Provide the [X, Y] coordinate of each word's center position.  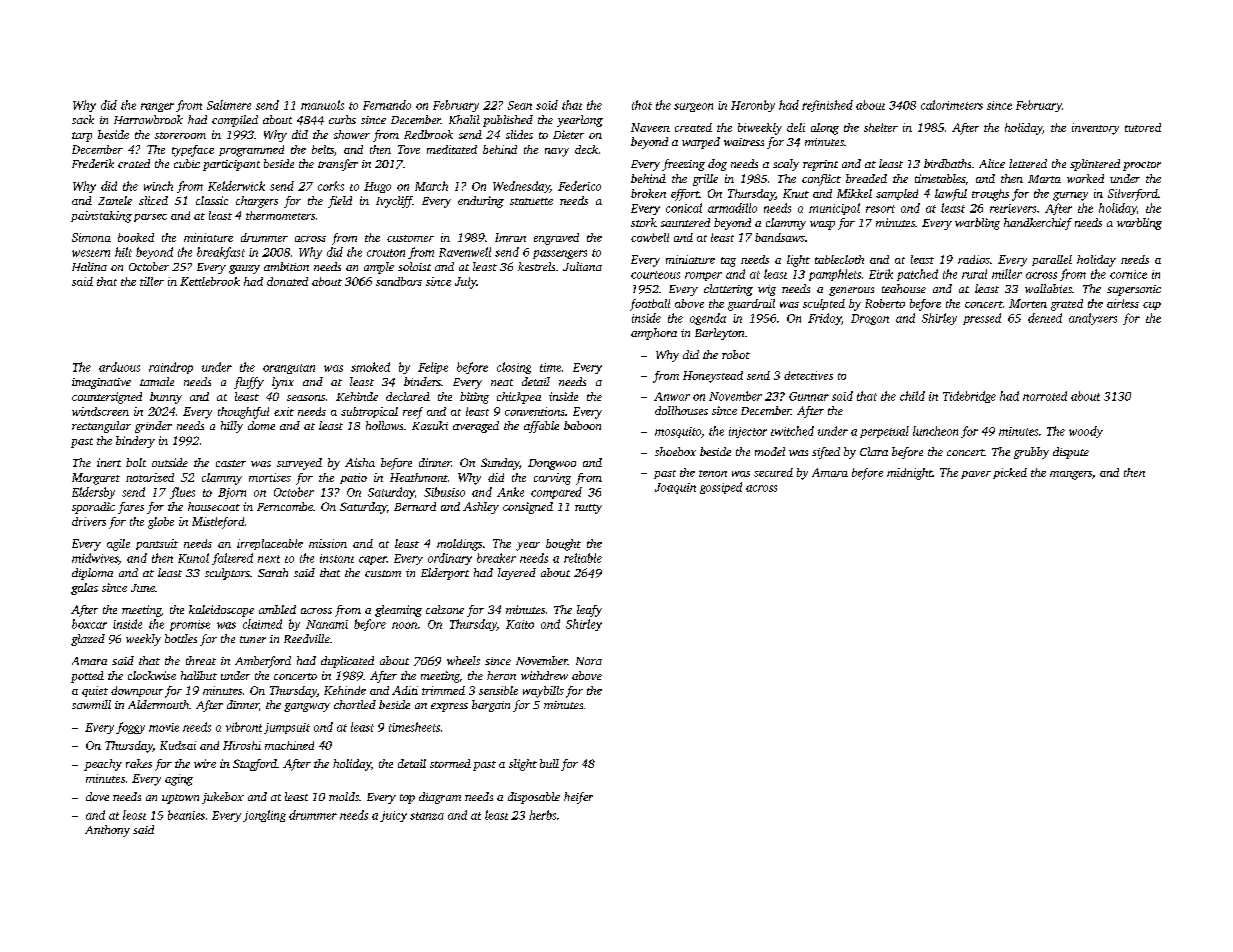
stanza [427, 816]
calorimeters [952, 105]
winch [158, 186]
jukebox [223, 798]
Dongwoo [552, 464]
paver [976, 475]
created [693, 127]
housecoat [214, 506]
